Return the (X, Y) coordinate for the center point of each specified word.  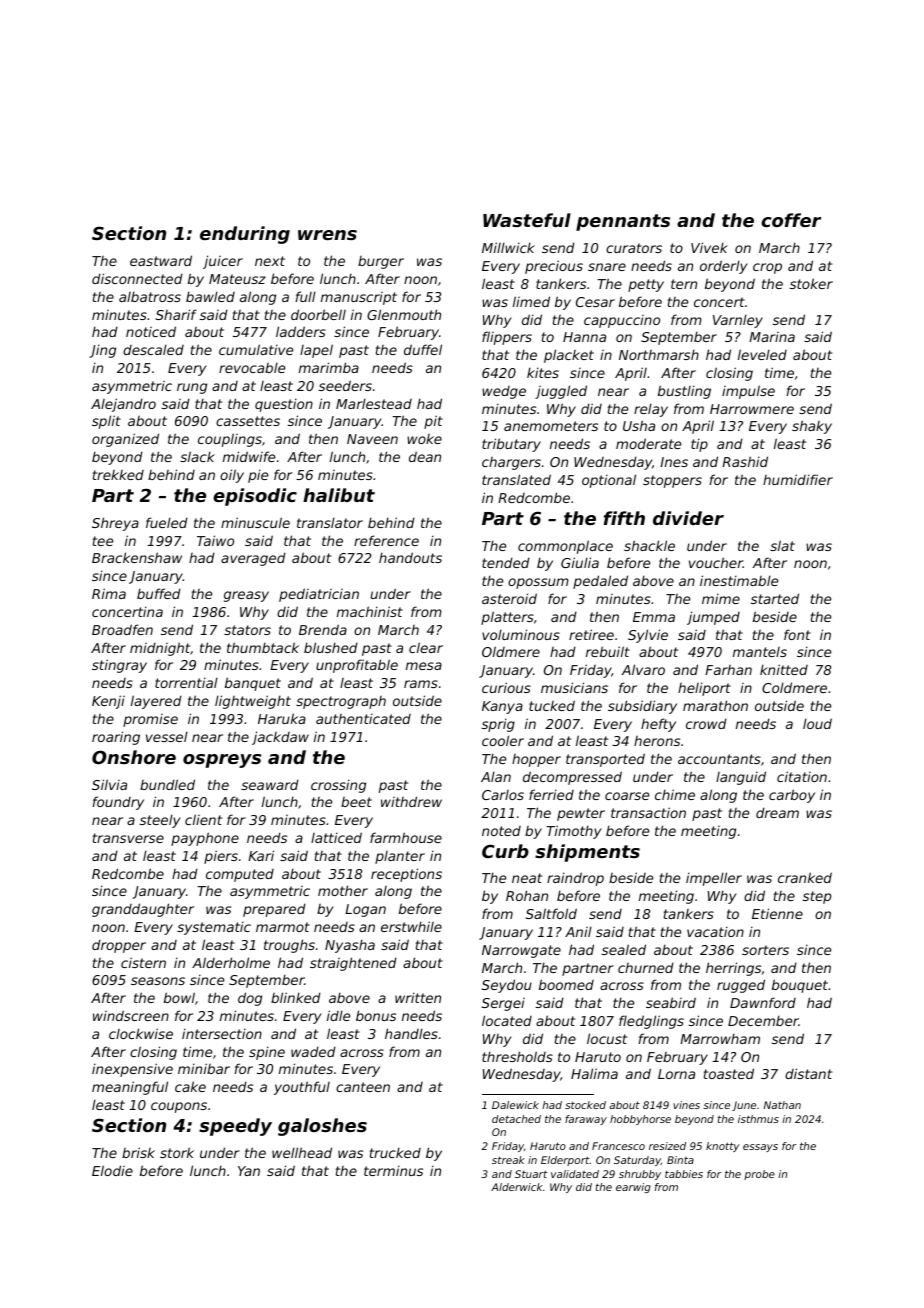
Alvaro (643, 669)
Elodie (112, 1170)
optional (609, 481)
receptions (406, 875)
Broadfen (122, 629)
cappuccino (622, 321)
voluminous (521, 634)
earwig (633, 1188)
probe (759, 1175)
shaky (812, 427)
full (306, 296)
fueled (167, 522)
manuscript (359, 298)
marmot (283, 927)
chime (675, 794)
